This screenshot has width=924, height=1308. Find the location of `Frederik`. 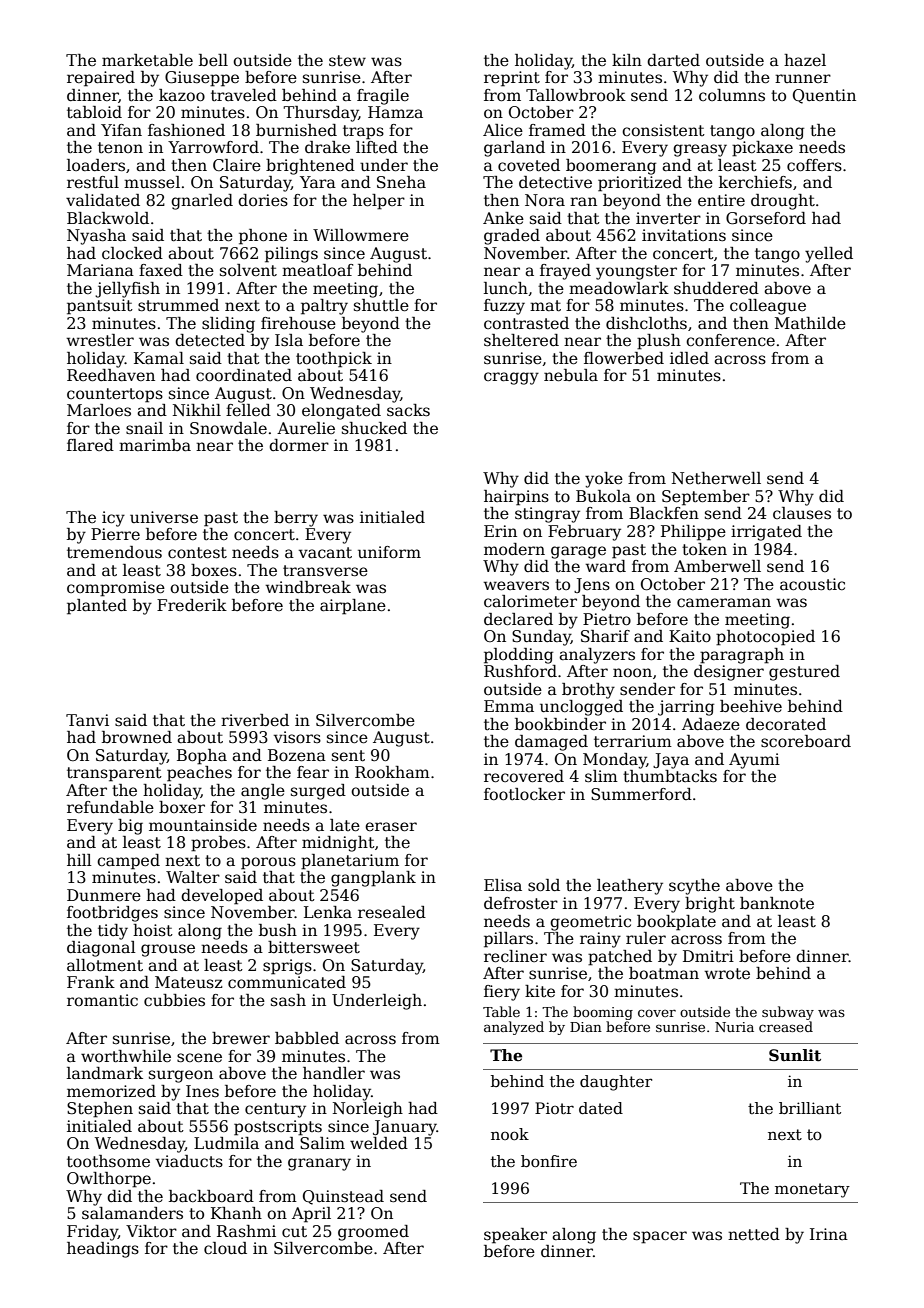

Frederik is located at coordinates (192, 605).
